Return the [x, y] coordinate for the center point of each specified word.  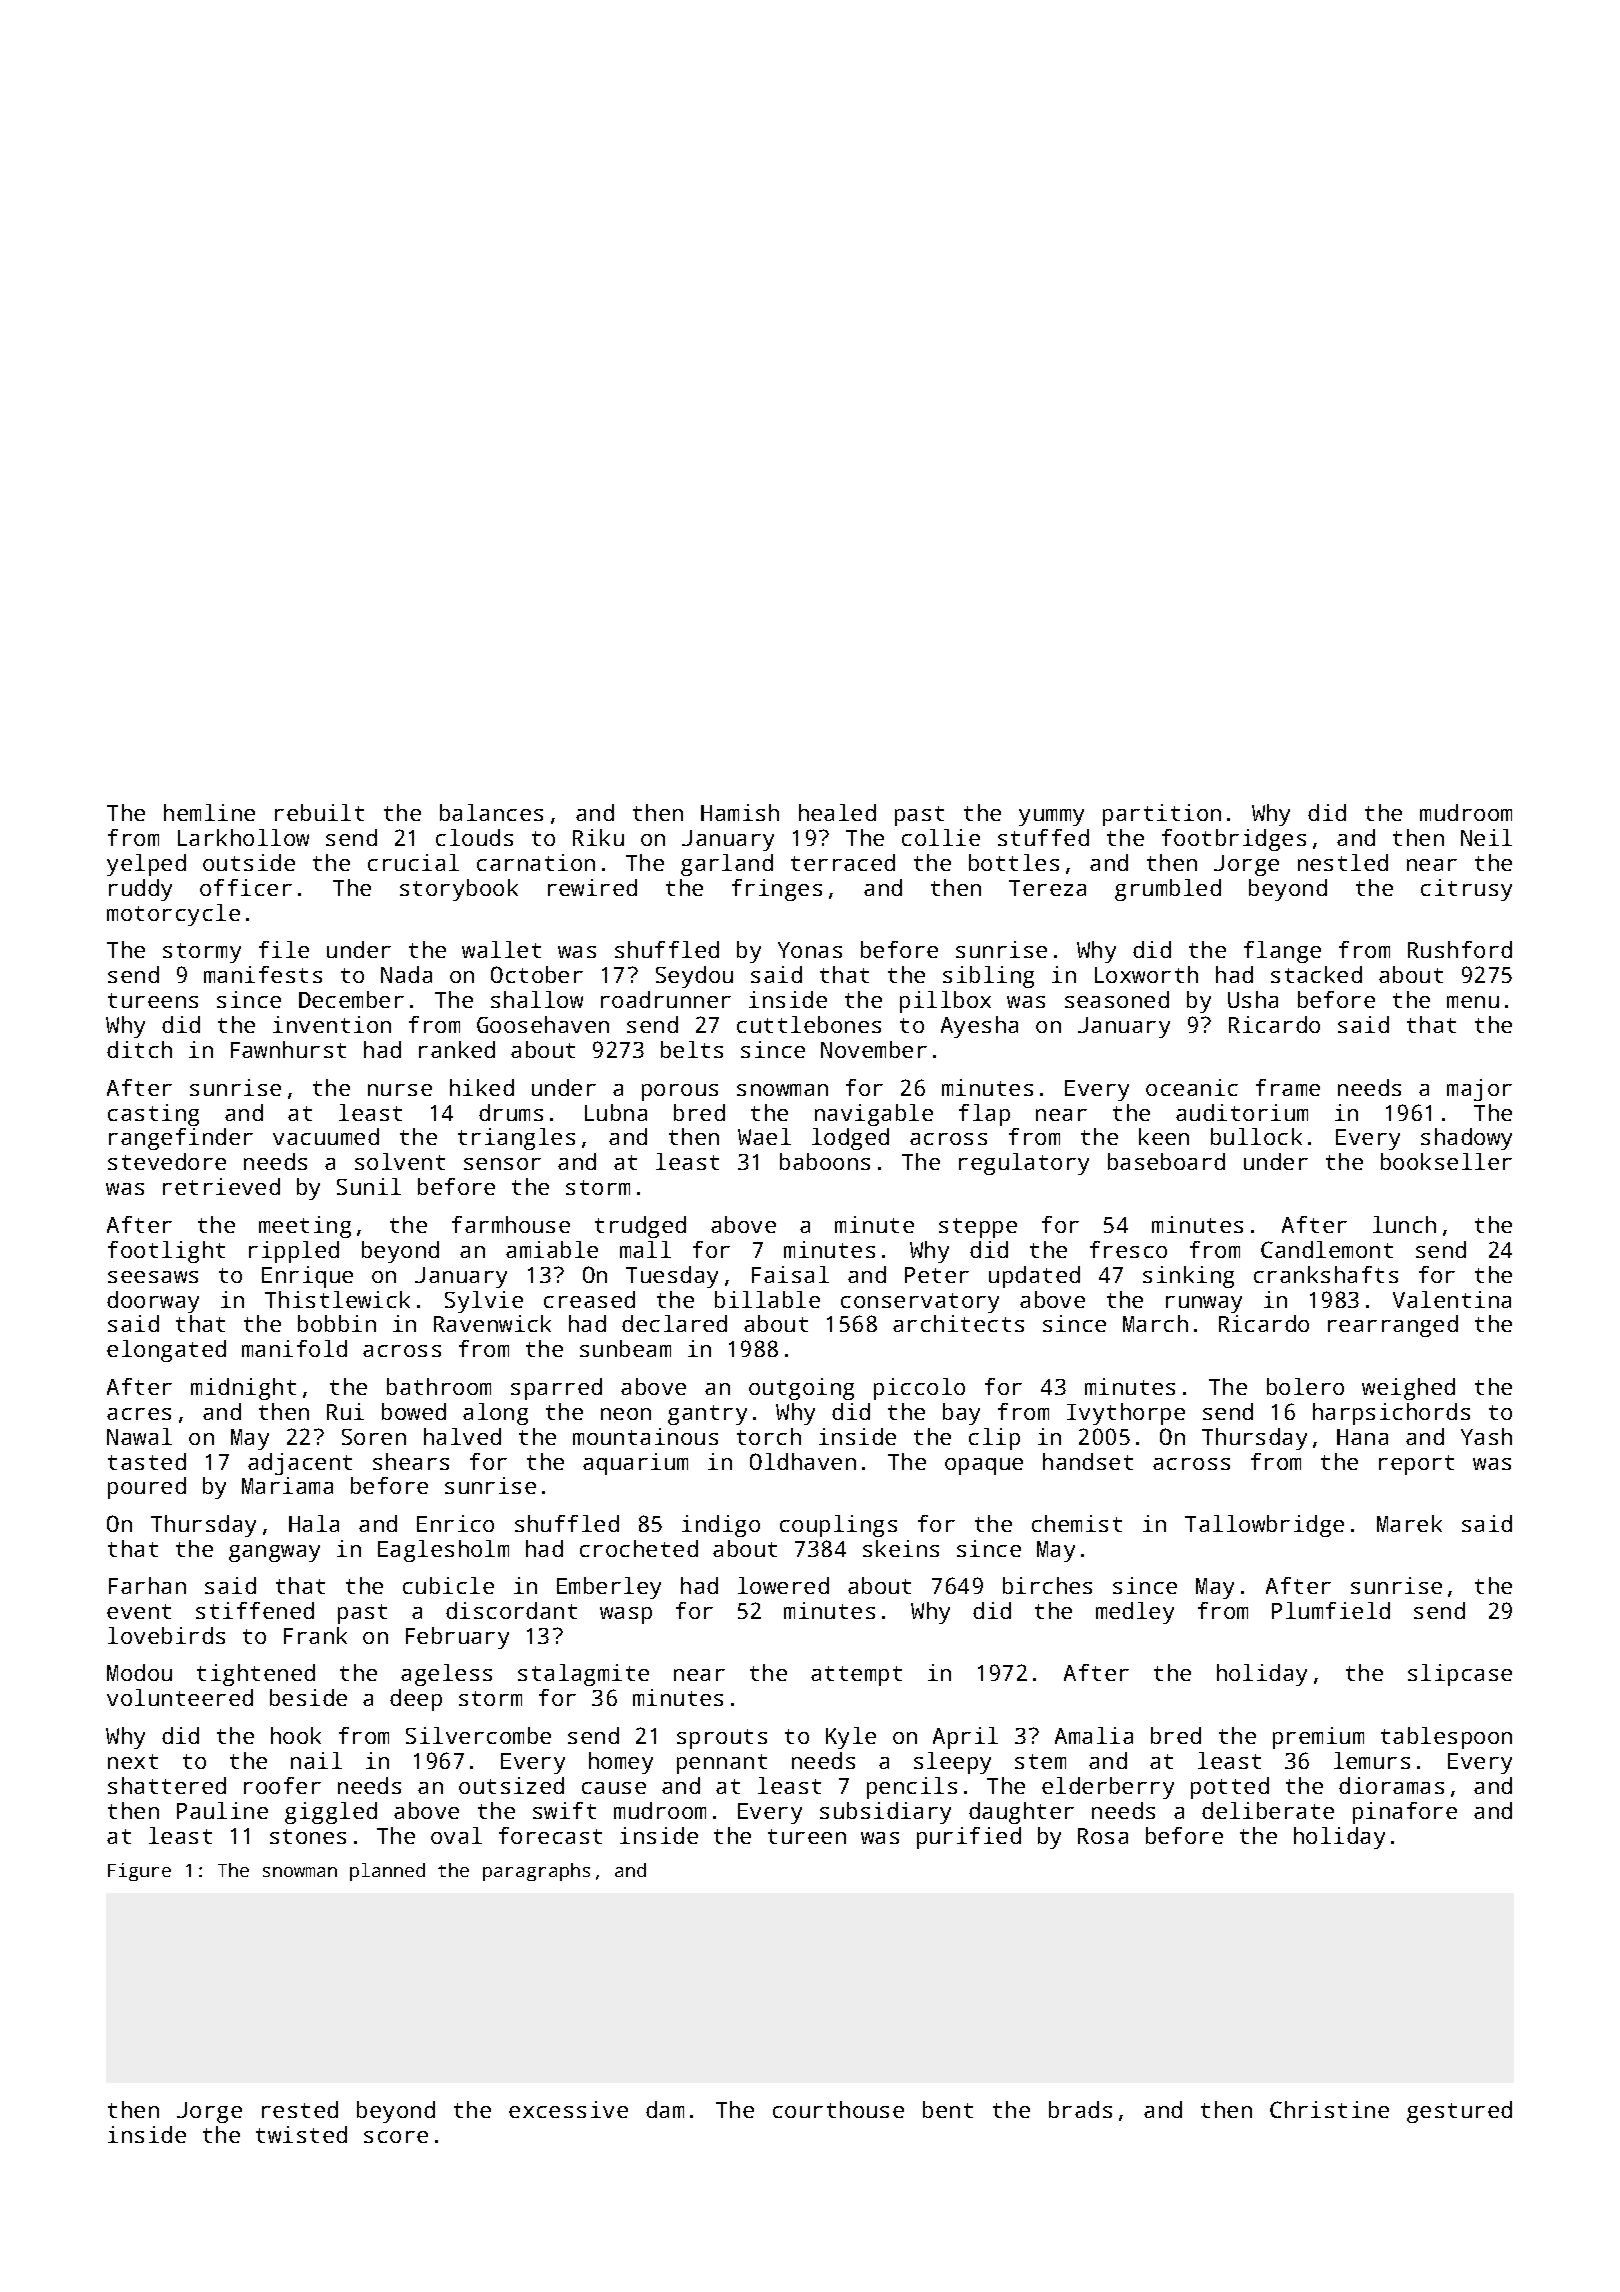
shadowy [1466, 1139]
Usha [1253, 999]
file [284, 949]
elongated [166, 1351]
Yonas [810, 950]
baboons [825, 1161]
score [396, 2137]
